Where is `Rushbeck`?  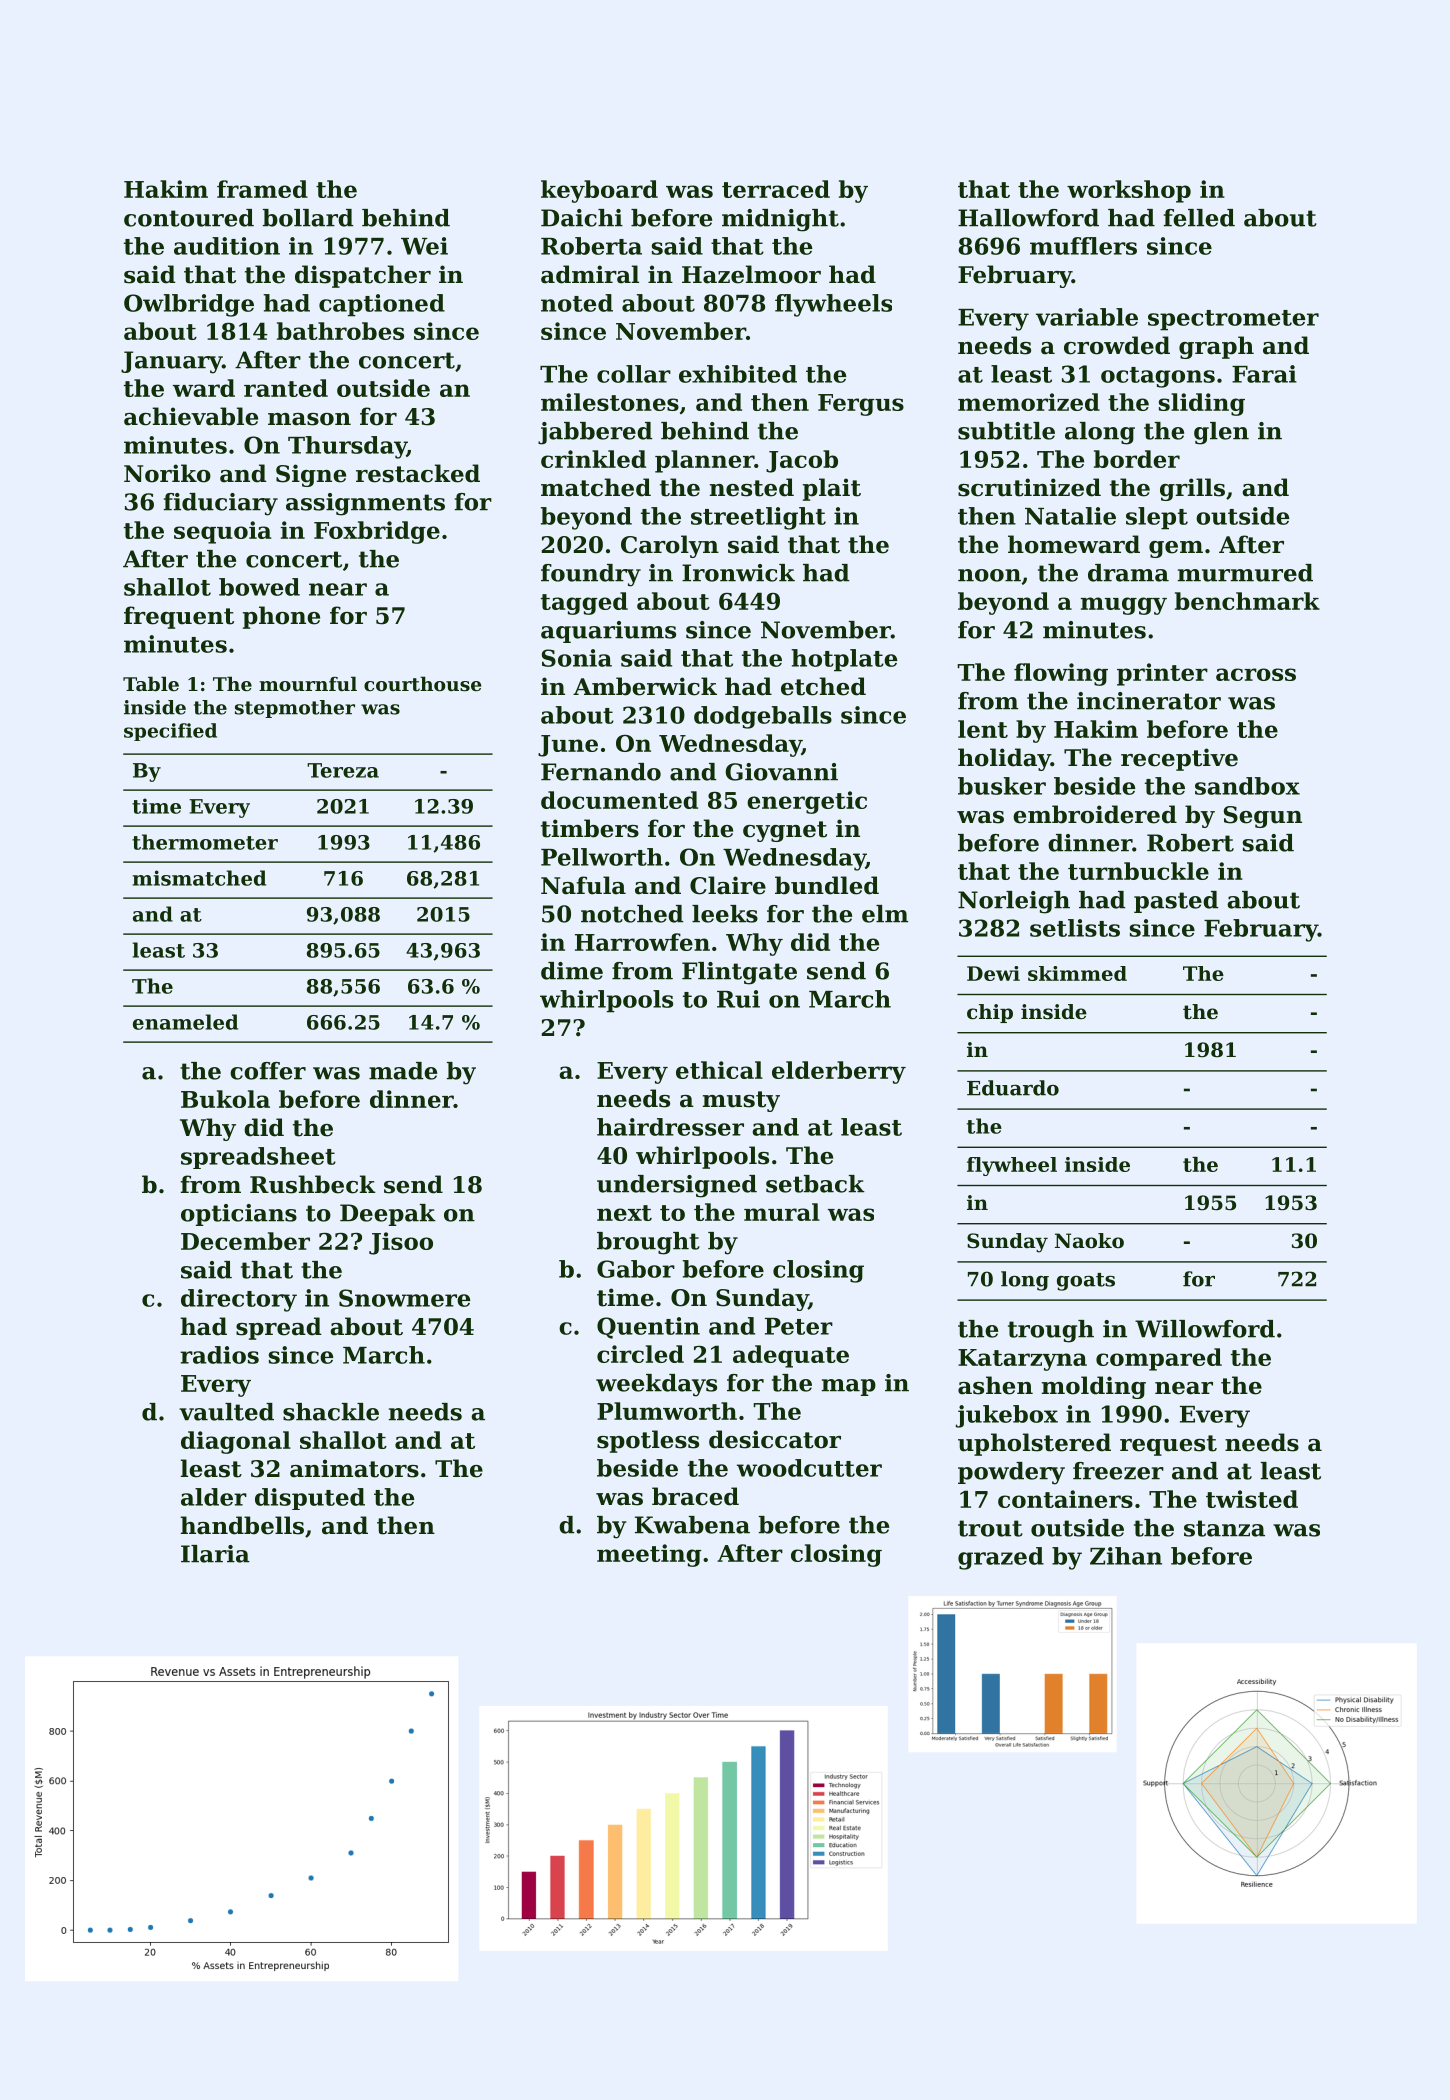
Rushbeck is located at coordinates (313, 1184).
